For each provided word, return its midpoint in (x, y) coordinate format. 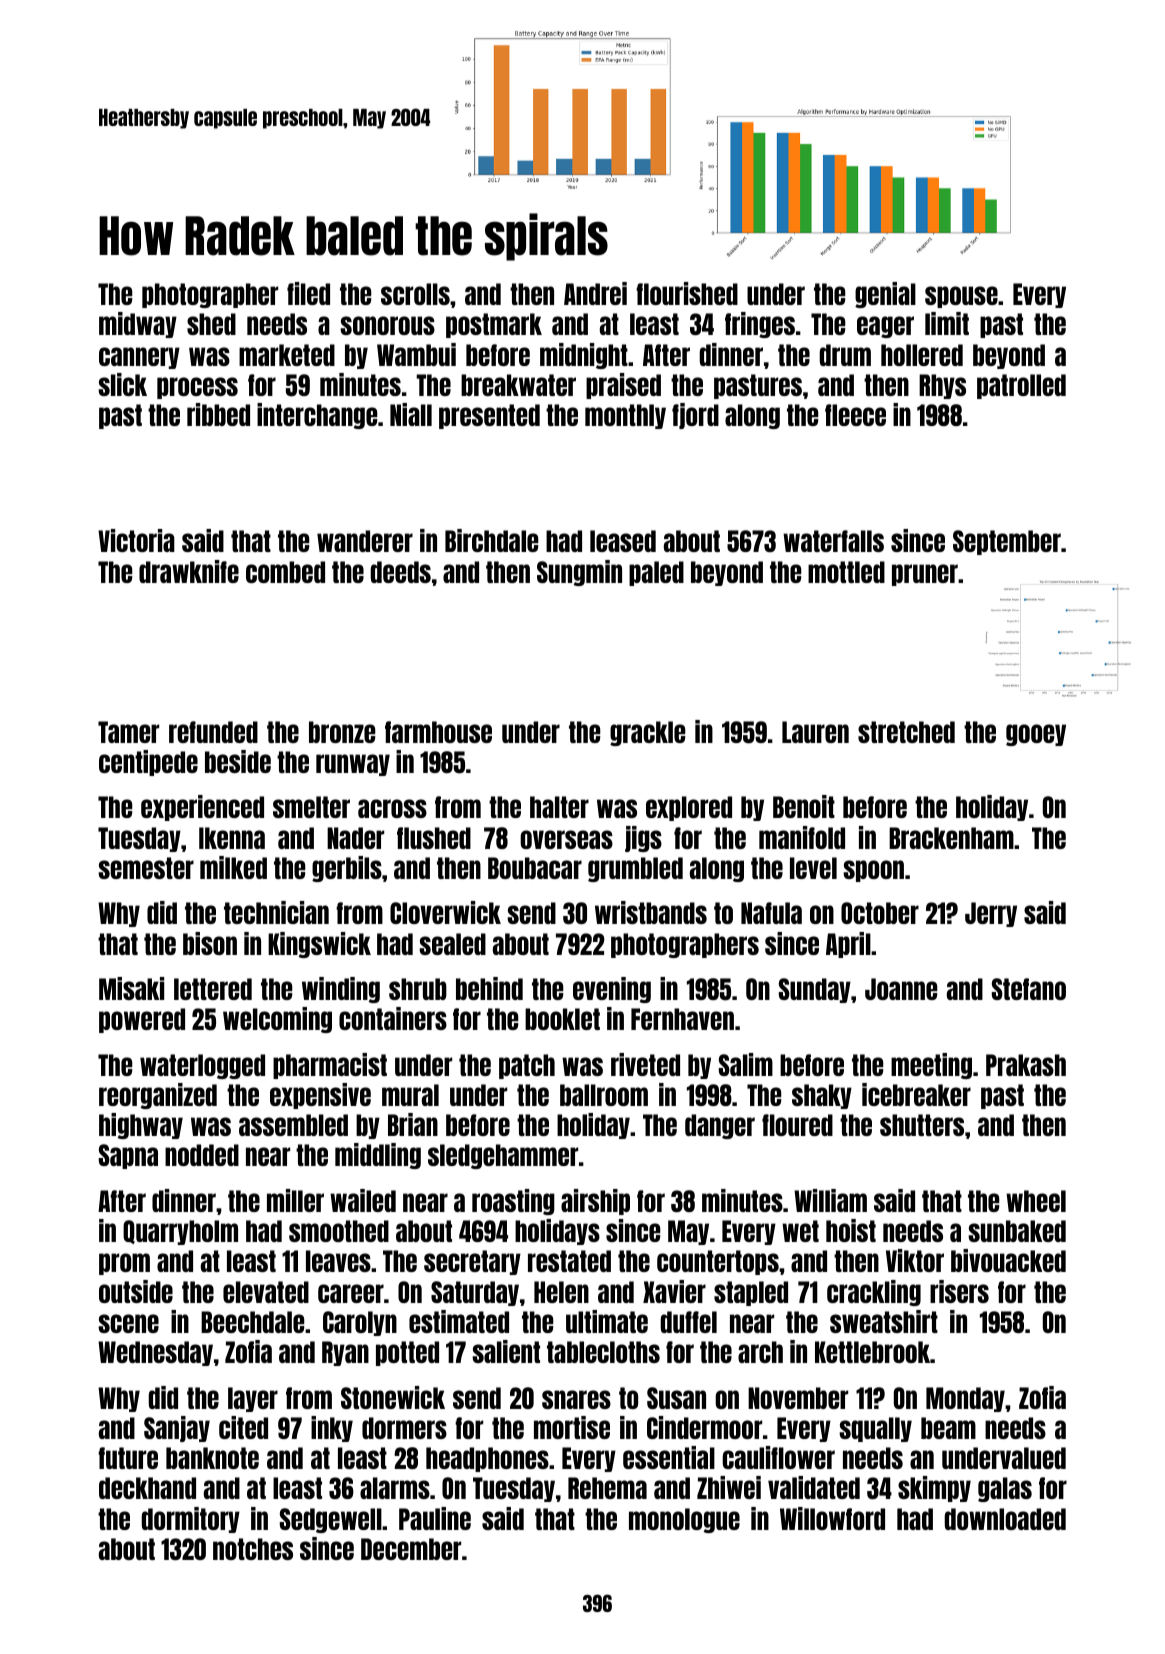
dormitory (190, 1520)
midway (138, 325)
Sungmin (579, 573)
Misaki (131, 988)
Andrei (595, 293)
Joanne (901, 989)
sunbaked (1017, 1231)
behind (489, 988)
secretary (472, 1262)
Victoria (136, 540)
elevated (266, 1292)
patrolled (1021, 386)
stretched (906, 732)
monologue (684, 1520)
